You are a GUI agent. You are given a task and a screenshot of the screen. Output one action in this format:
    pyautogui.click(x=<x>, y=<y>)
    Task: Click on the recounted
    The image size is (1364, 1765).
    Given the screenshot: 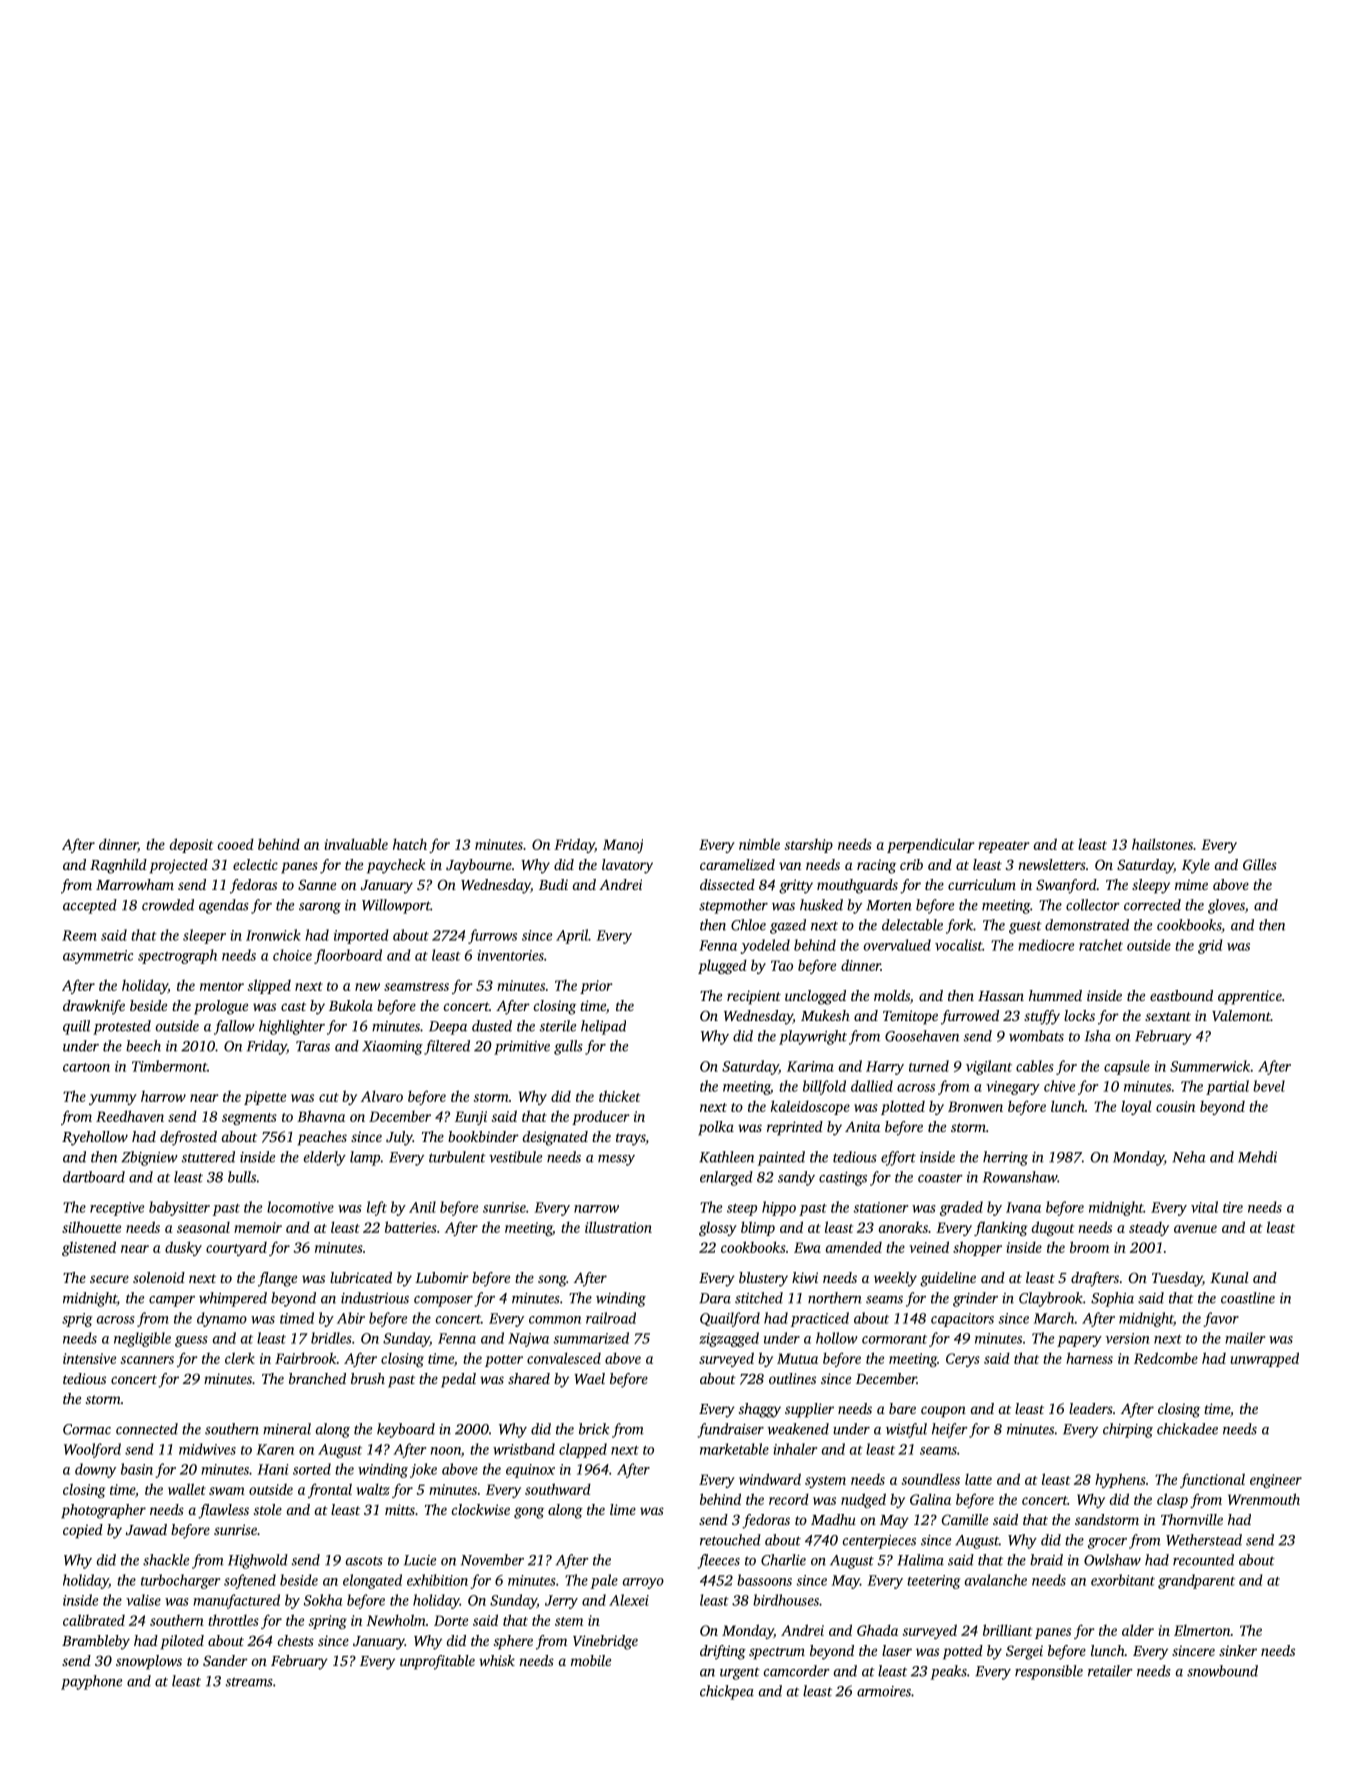 What is the action you would take?
    pyautogui.click(x=1203, y=1560)
